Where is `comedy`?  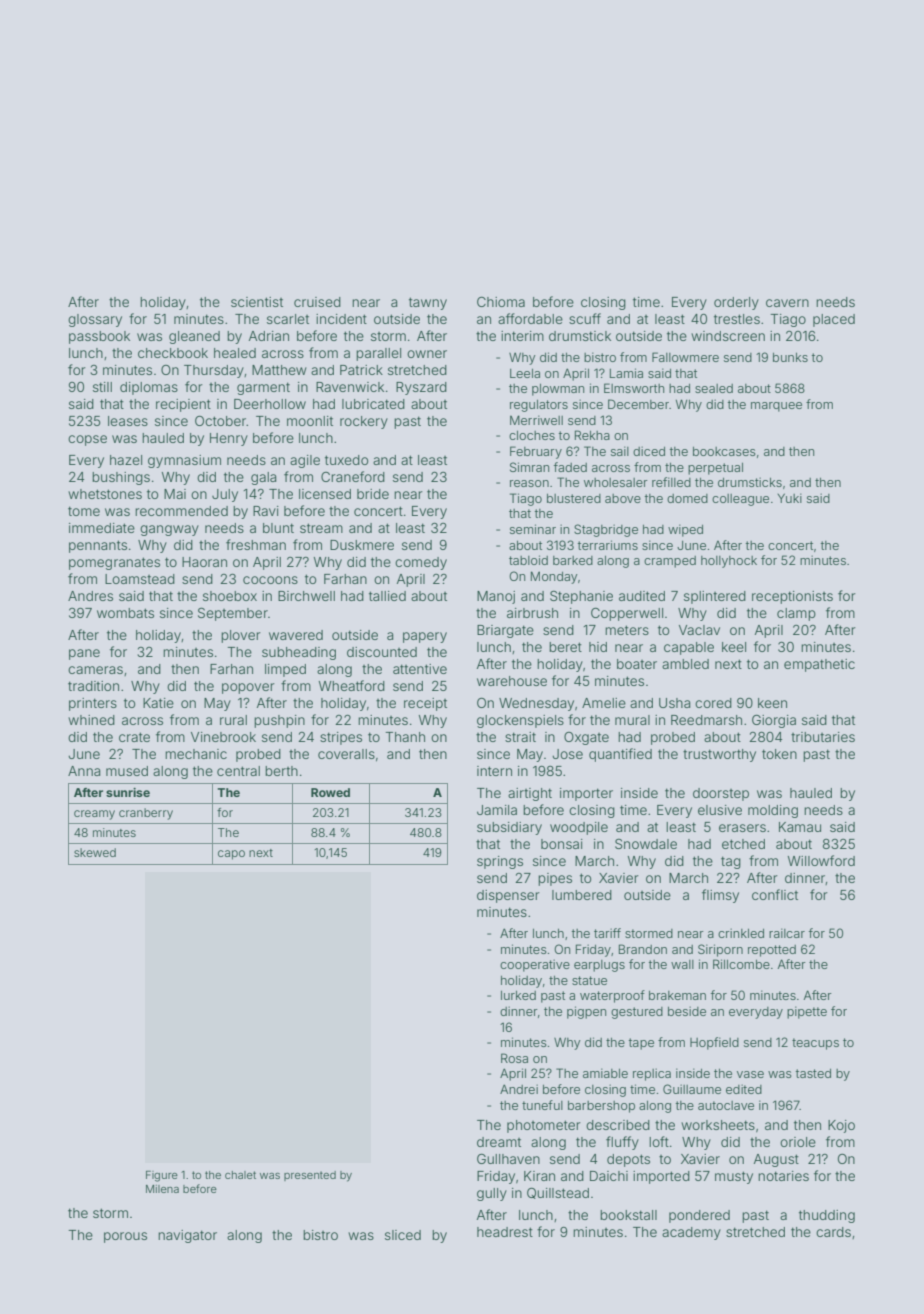 comedy is located at coordinates (421, 563).
